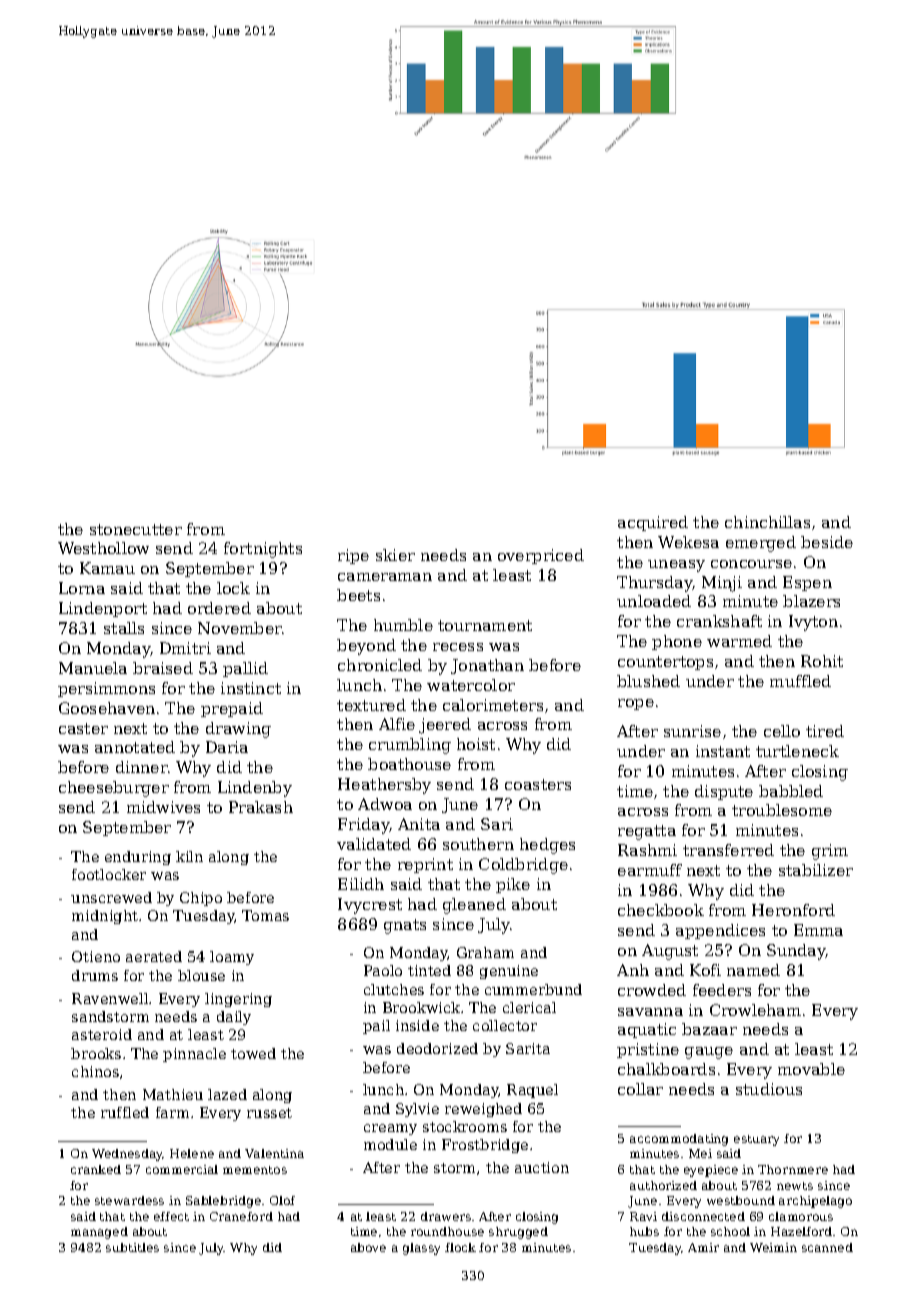  Describe the element at coordinates (446, 1216) in the image. I see `drawers` at that location.
